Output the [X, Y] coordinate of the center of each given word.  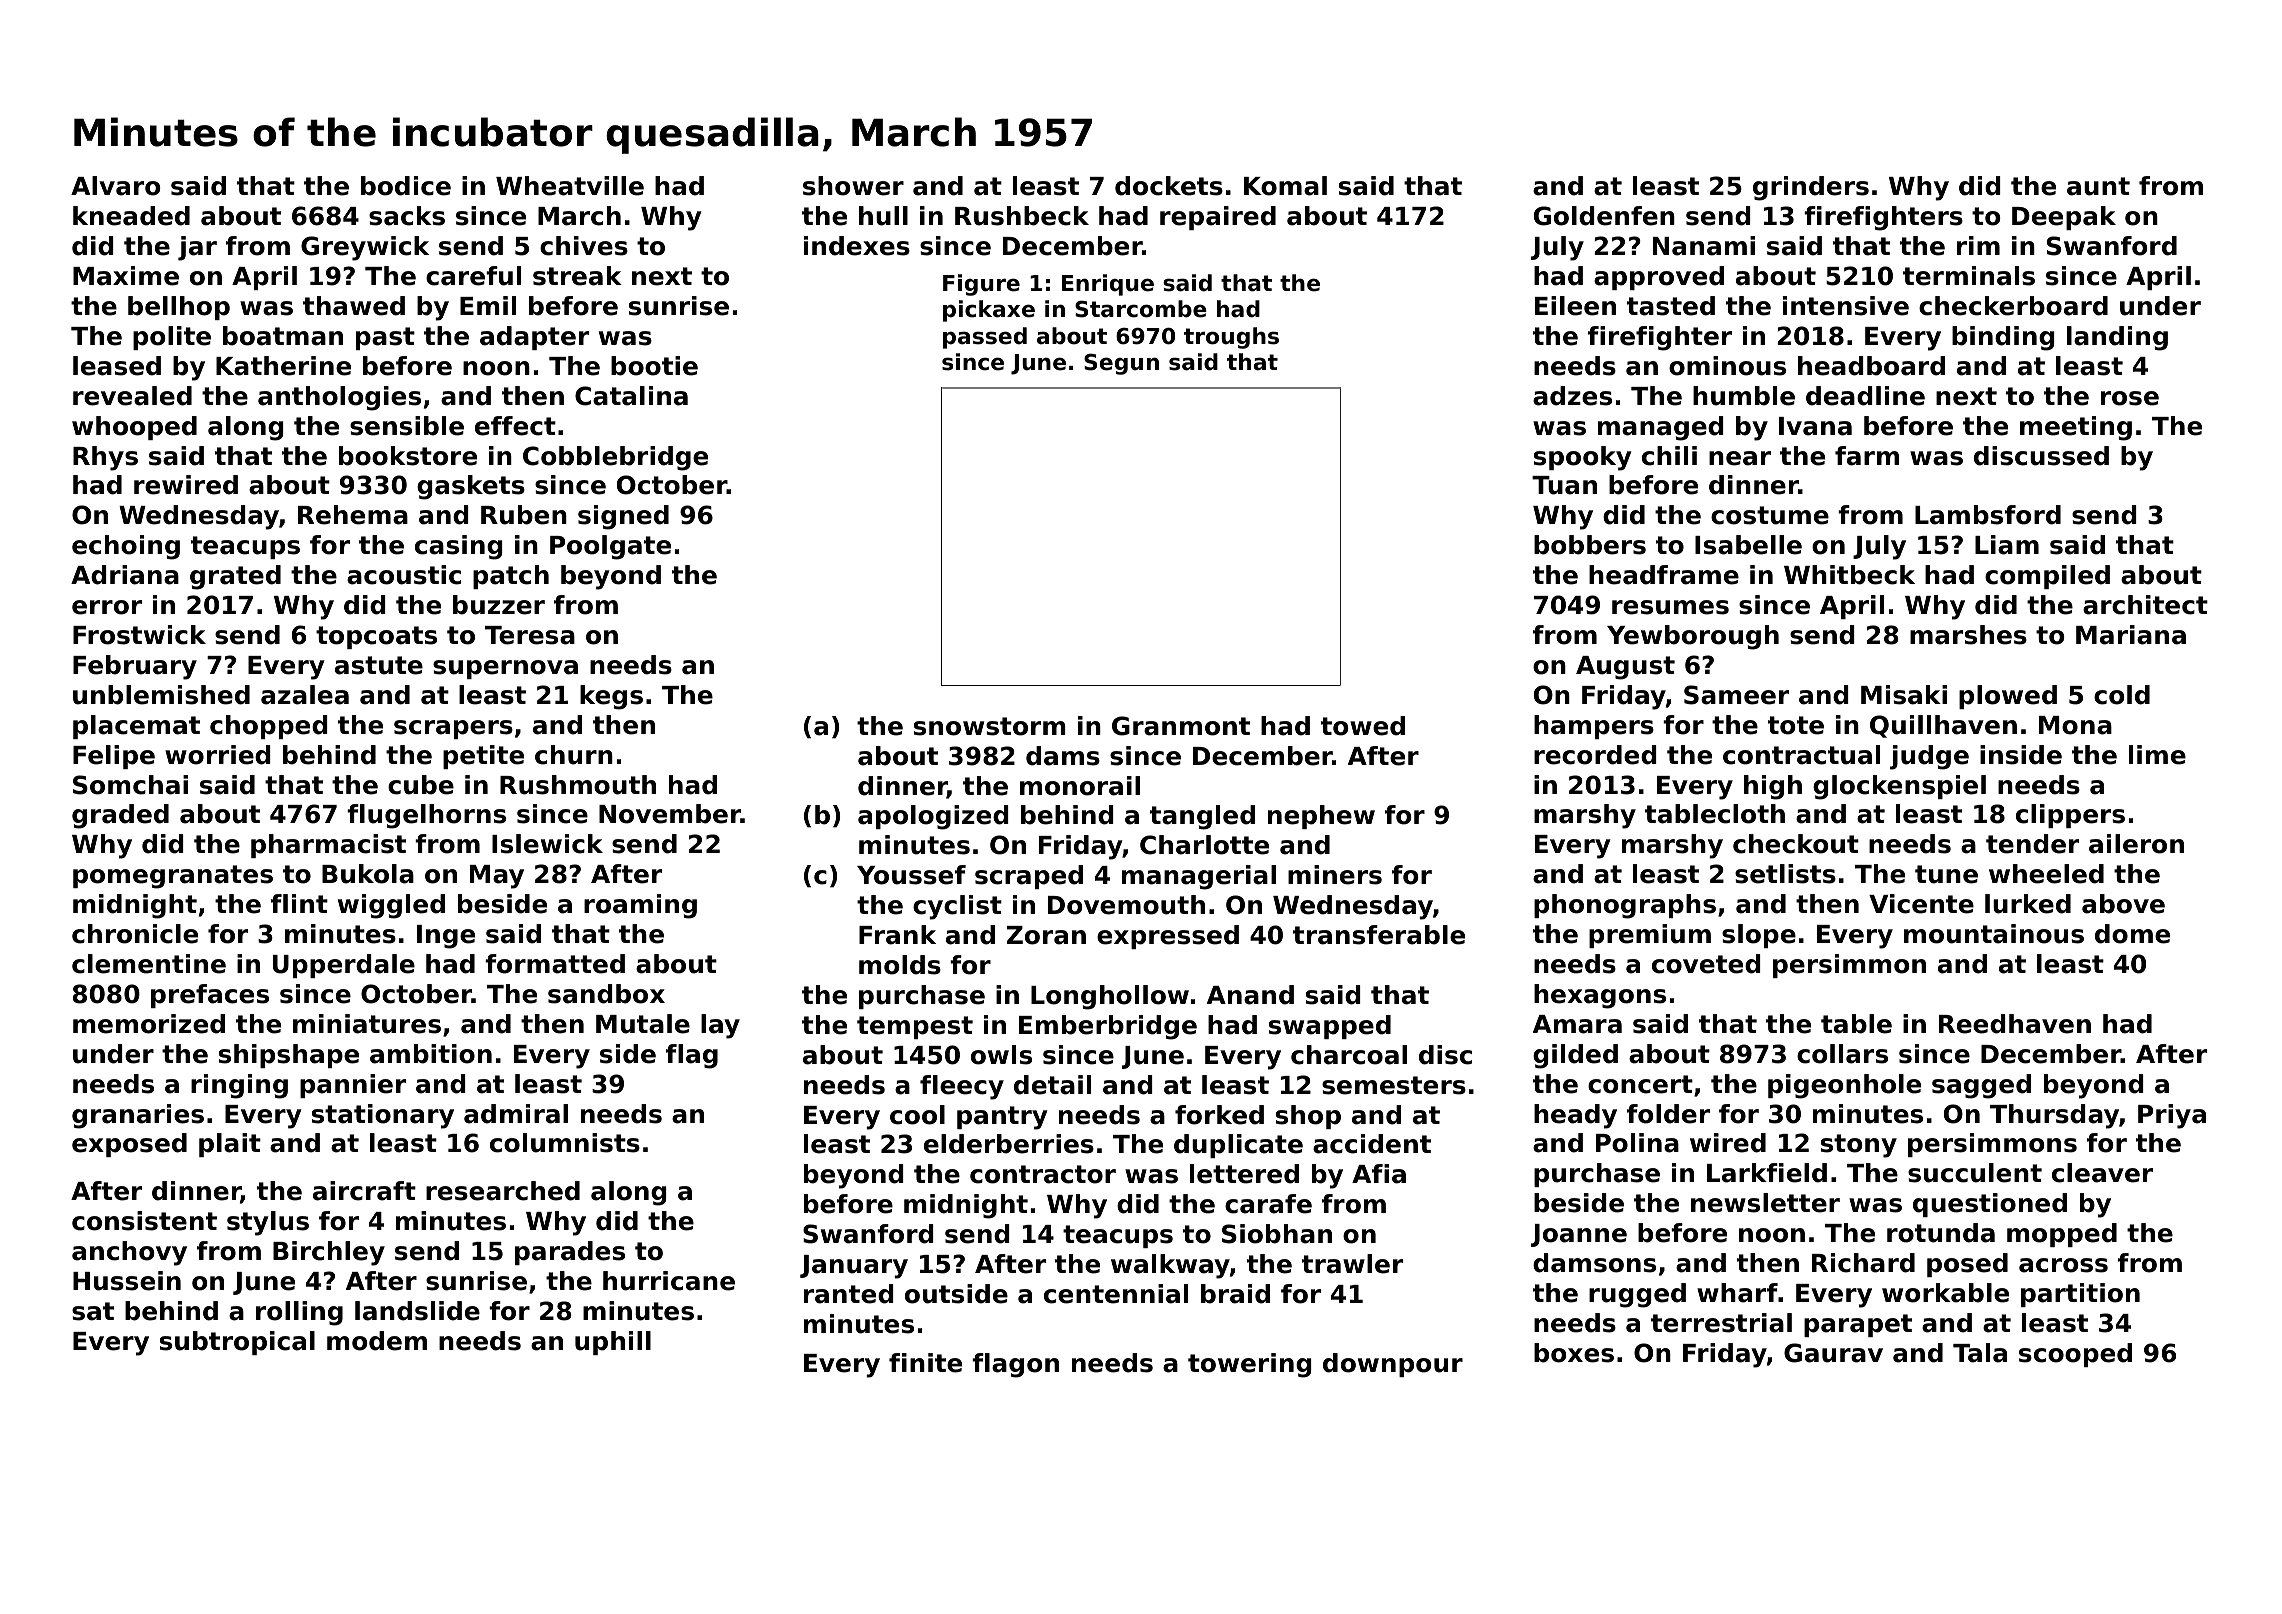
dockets [1169, 186]
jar [197, 248]
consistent [144, 1221]
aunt [2098, 186]
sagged [1981, 1086]
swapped [1330, 1027]
